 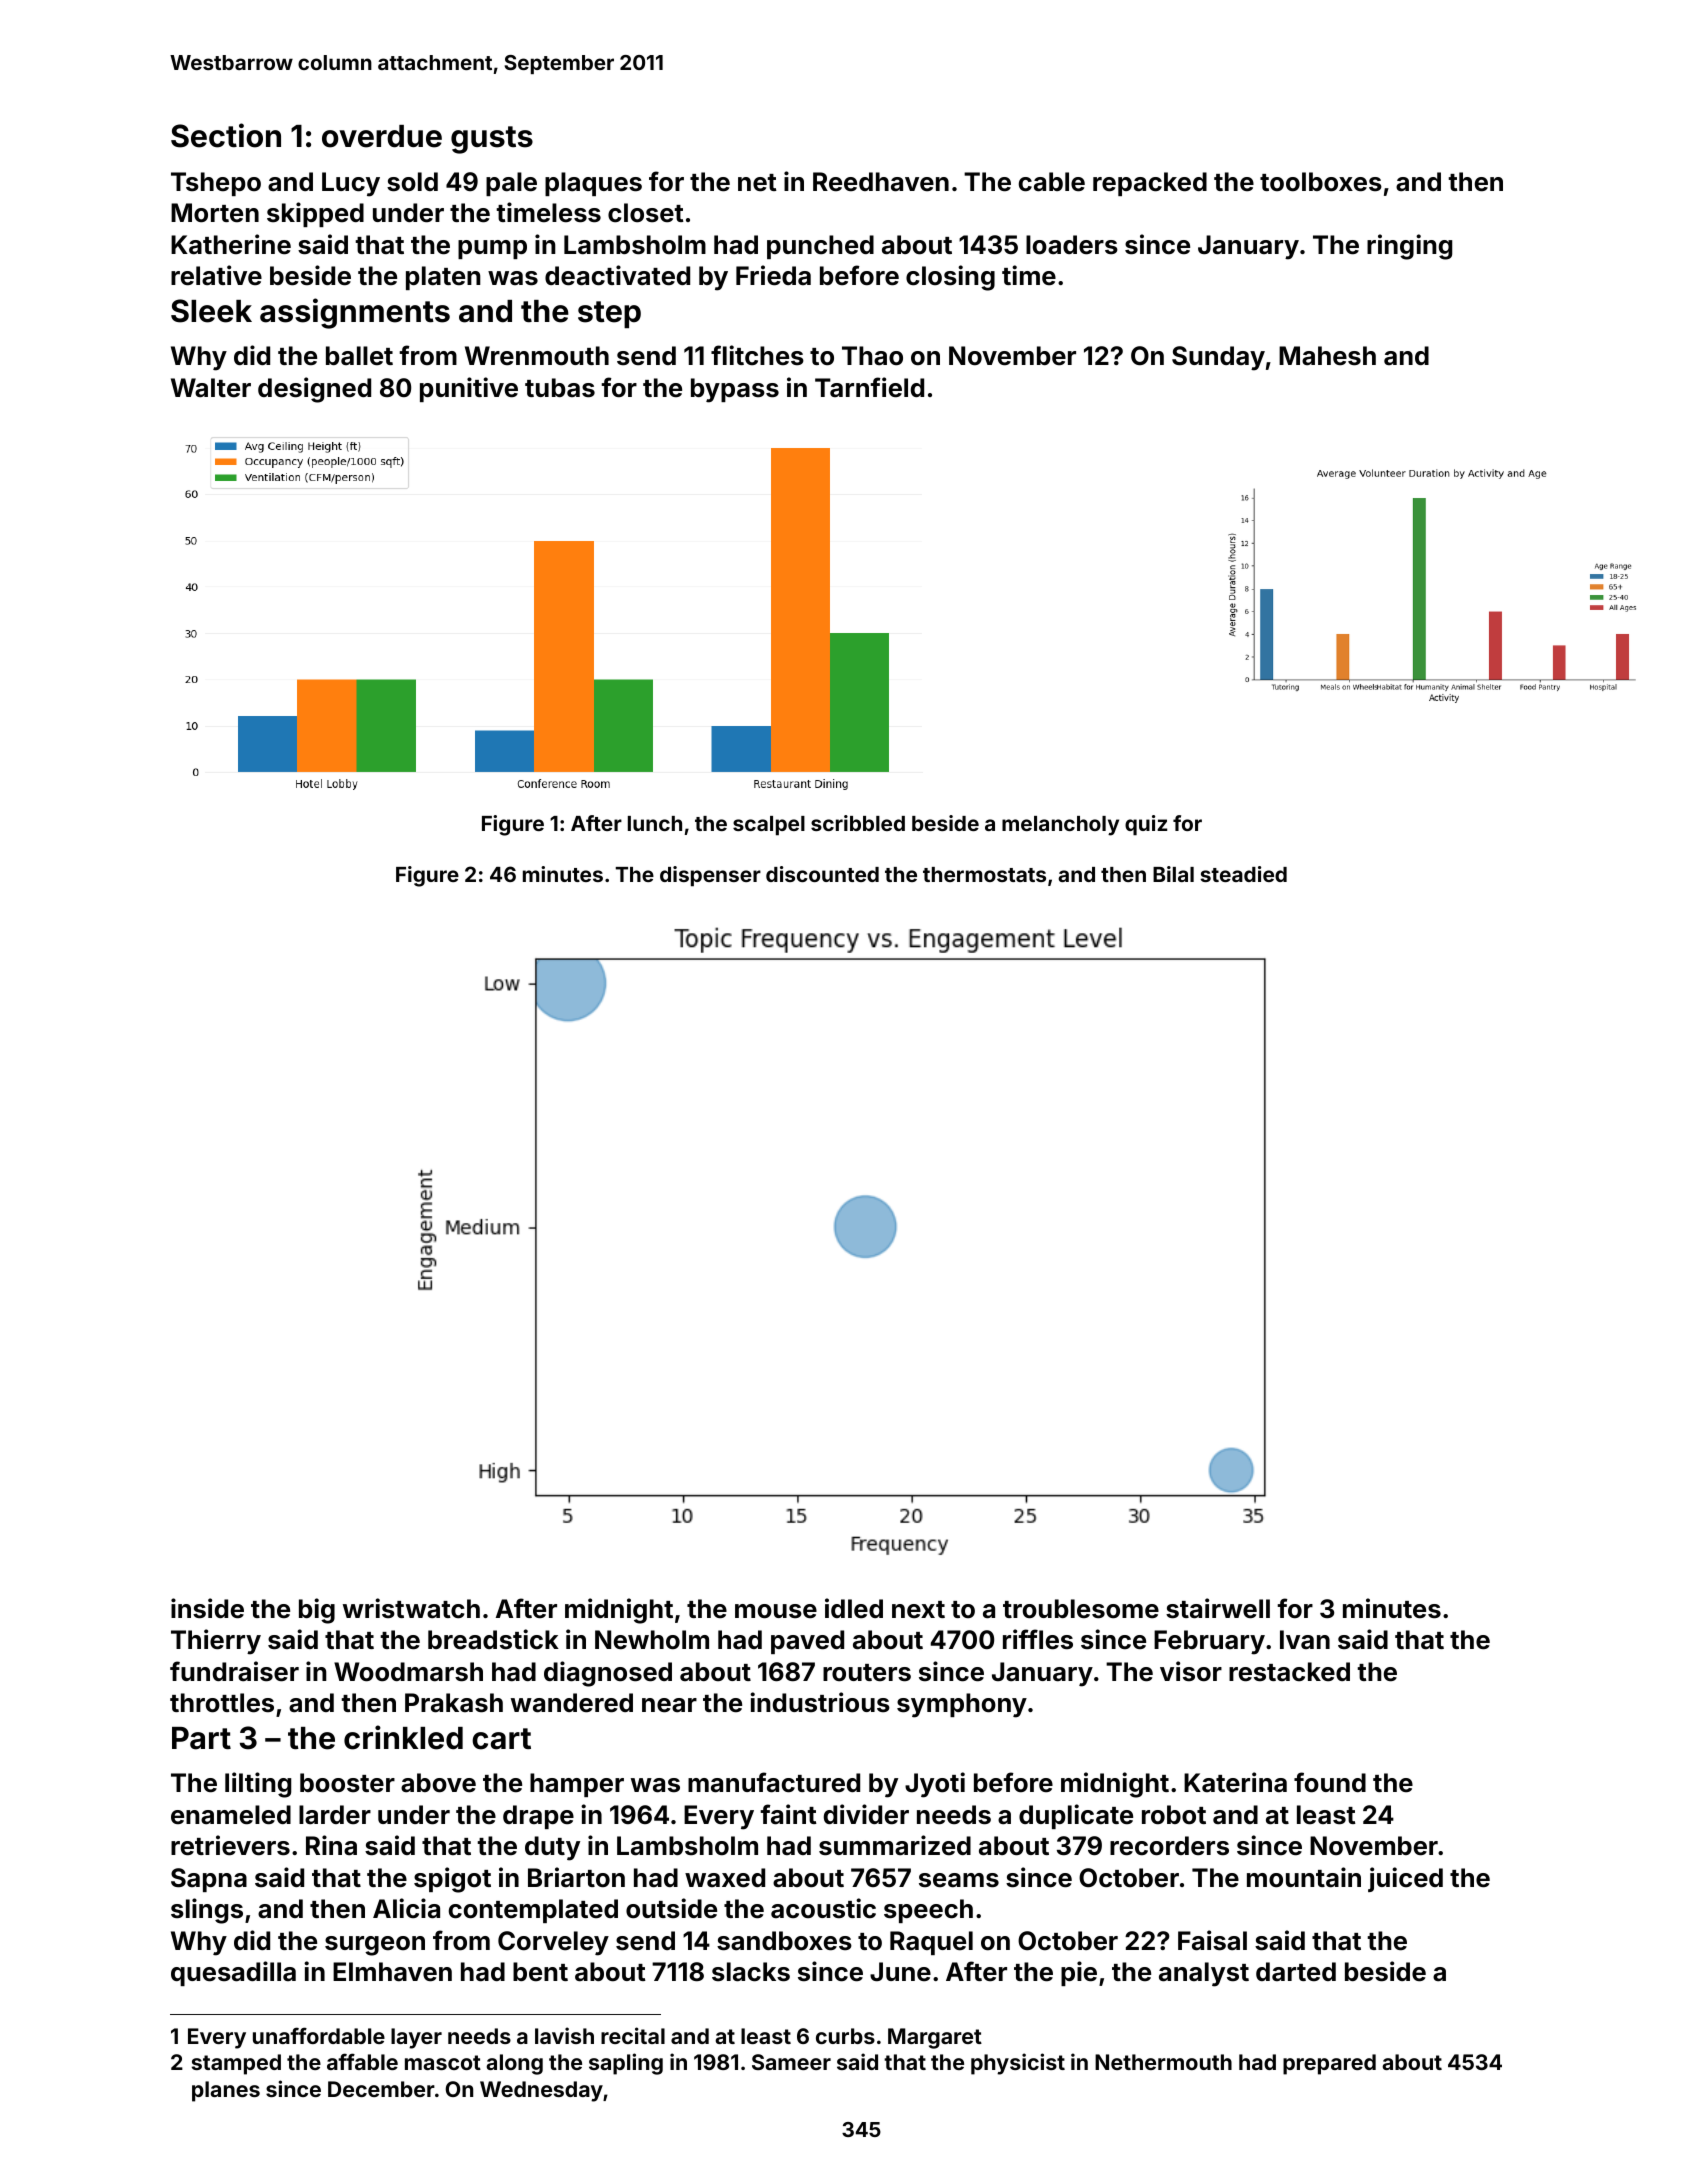 What do you see at coordinates (655, 823) in the image?
I see `lunch` at bounding box center [655, 823].
